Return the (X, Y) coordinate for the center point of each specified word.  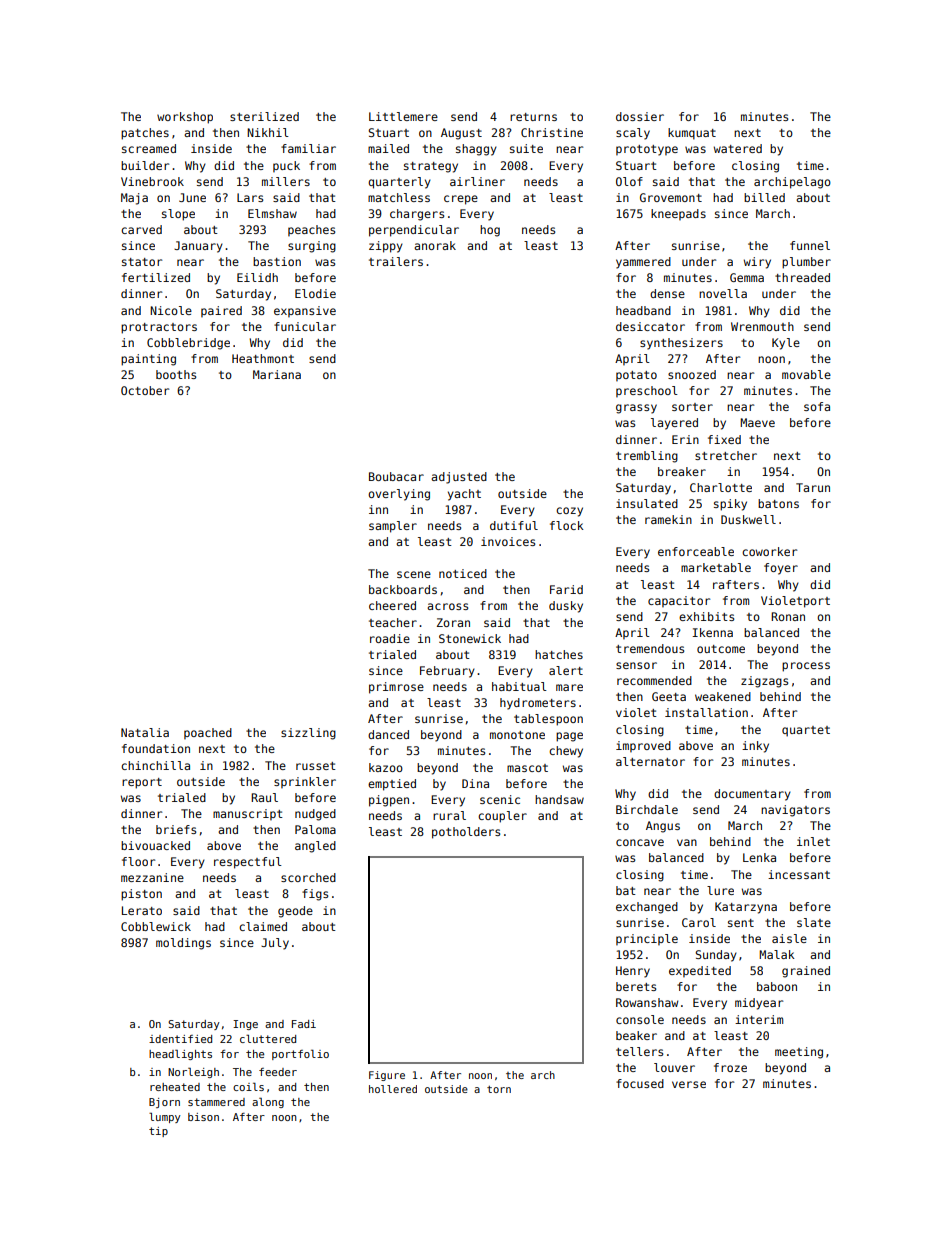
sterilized (264, 116)
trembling (647, 457)
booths (176, 374)
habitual (519, 686)
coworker (769, 551)
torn (499, 1089)
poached (208, 733)
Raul (264, 797)
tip (158, 1132)
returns (533, 117)
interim (759, 1019)
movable (806, 374)
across (447, 606)
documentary (752, 795)
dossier (640, 116)
